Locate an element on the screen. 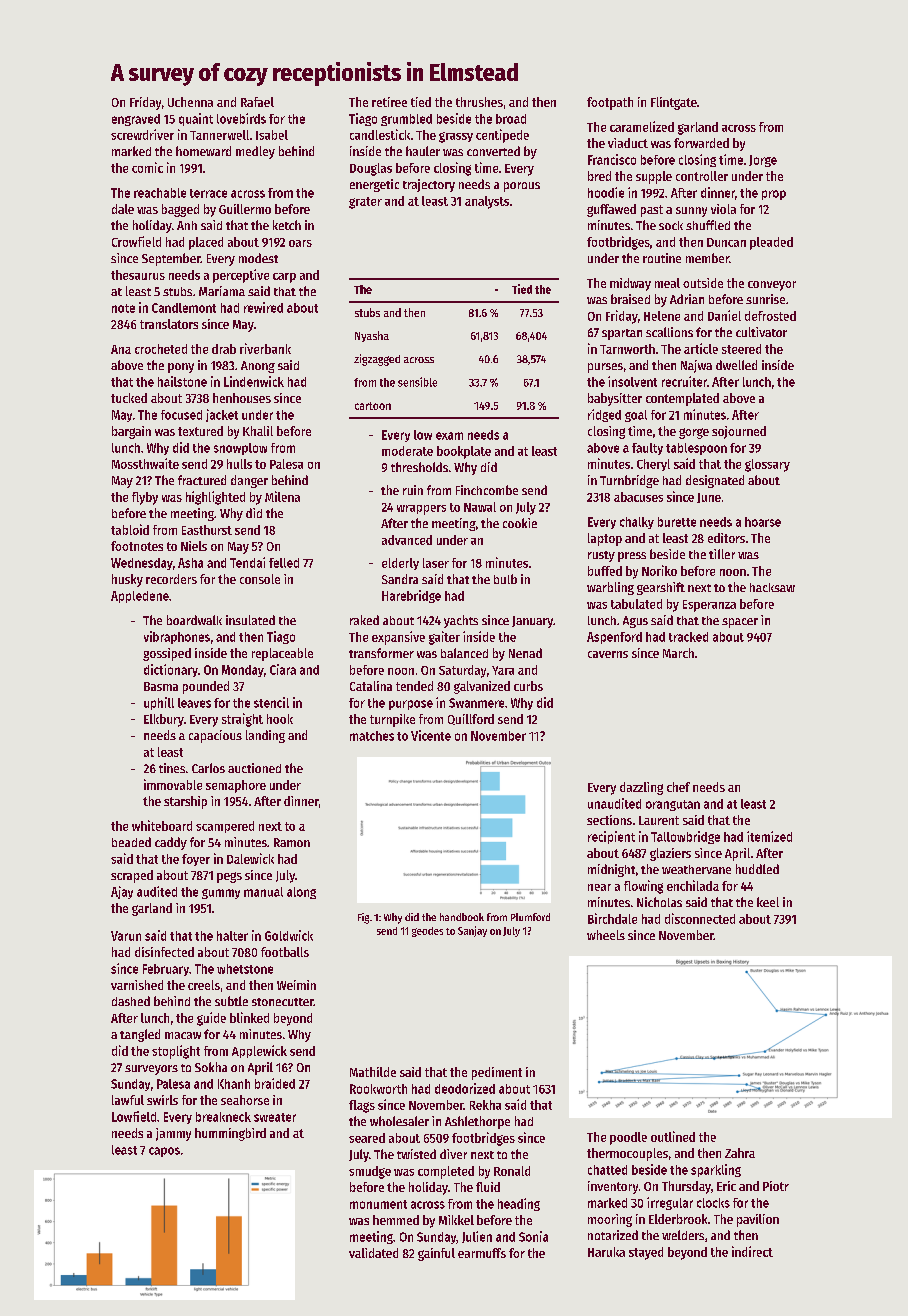 This screenshot has height=1316, width=908. Ronald is located at coordinates (512, 1171).
